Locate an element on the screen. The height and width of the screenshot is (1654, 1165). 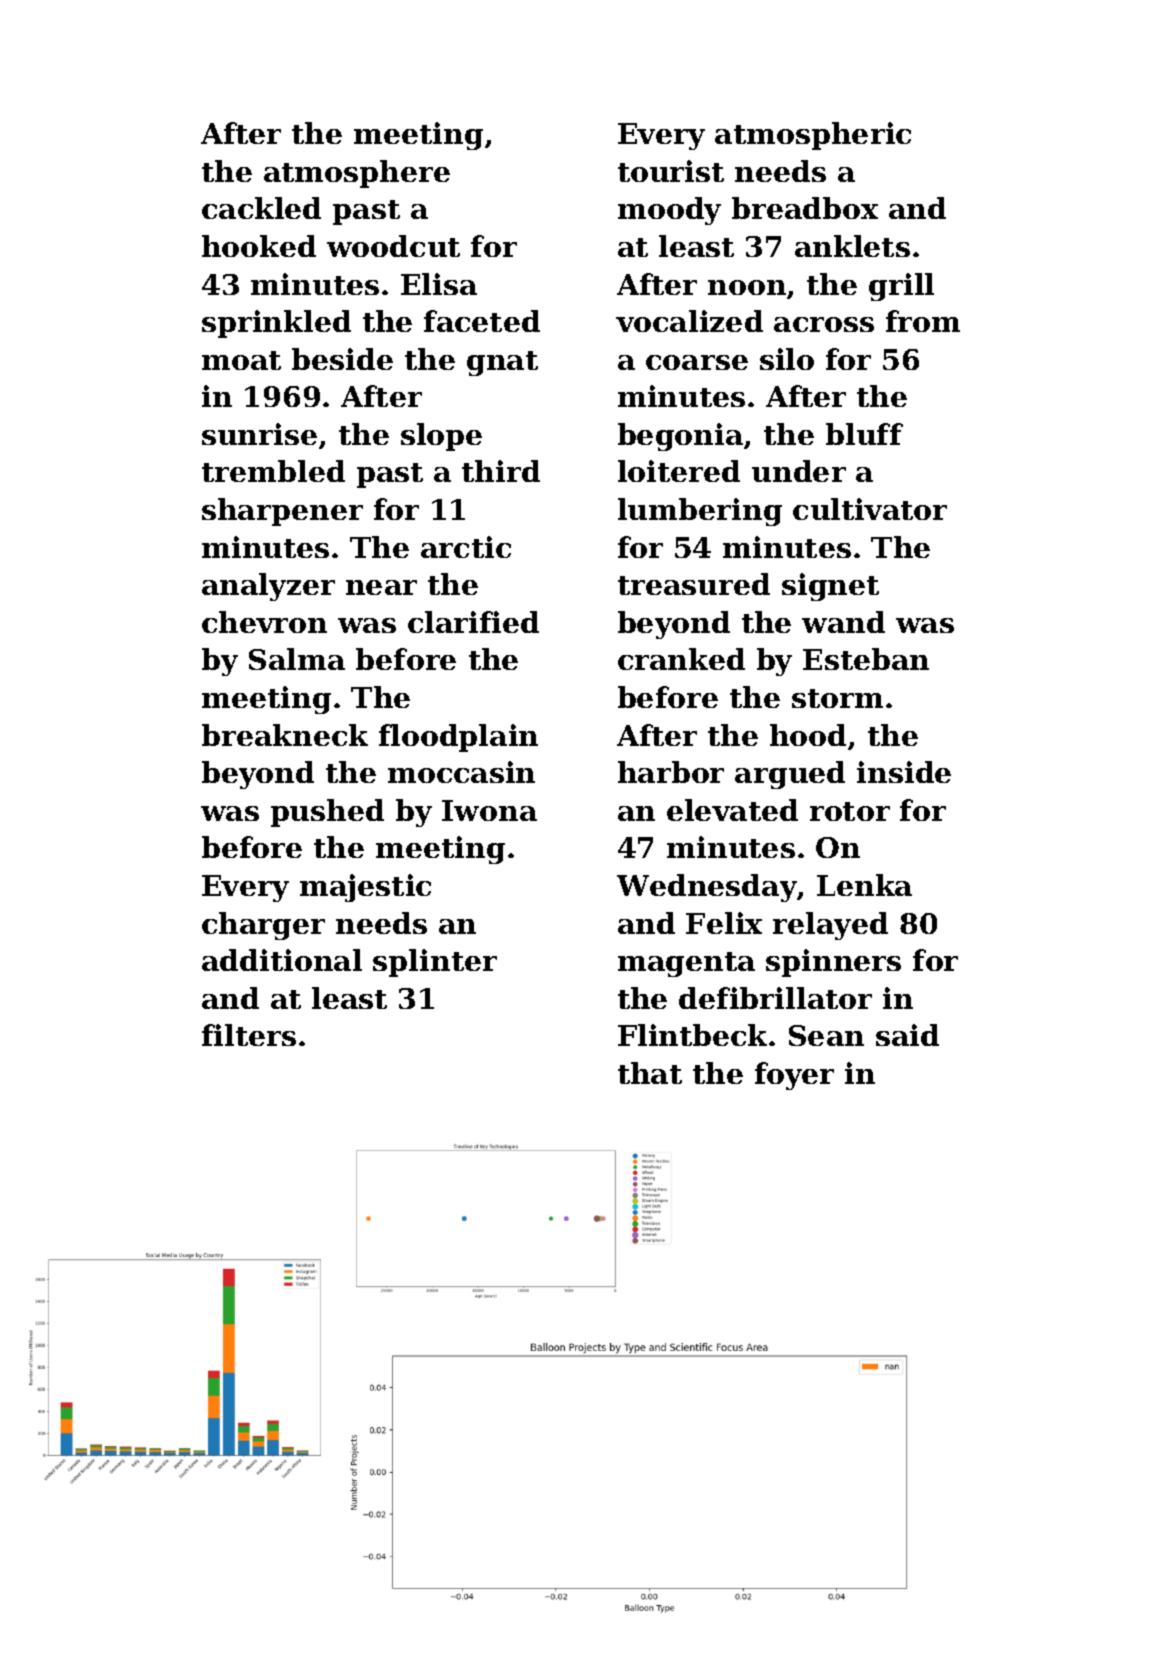
inside is located at coordinates (904, 772).
